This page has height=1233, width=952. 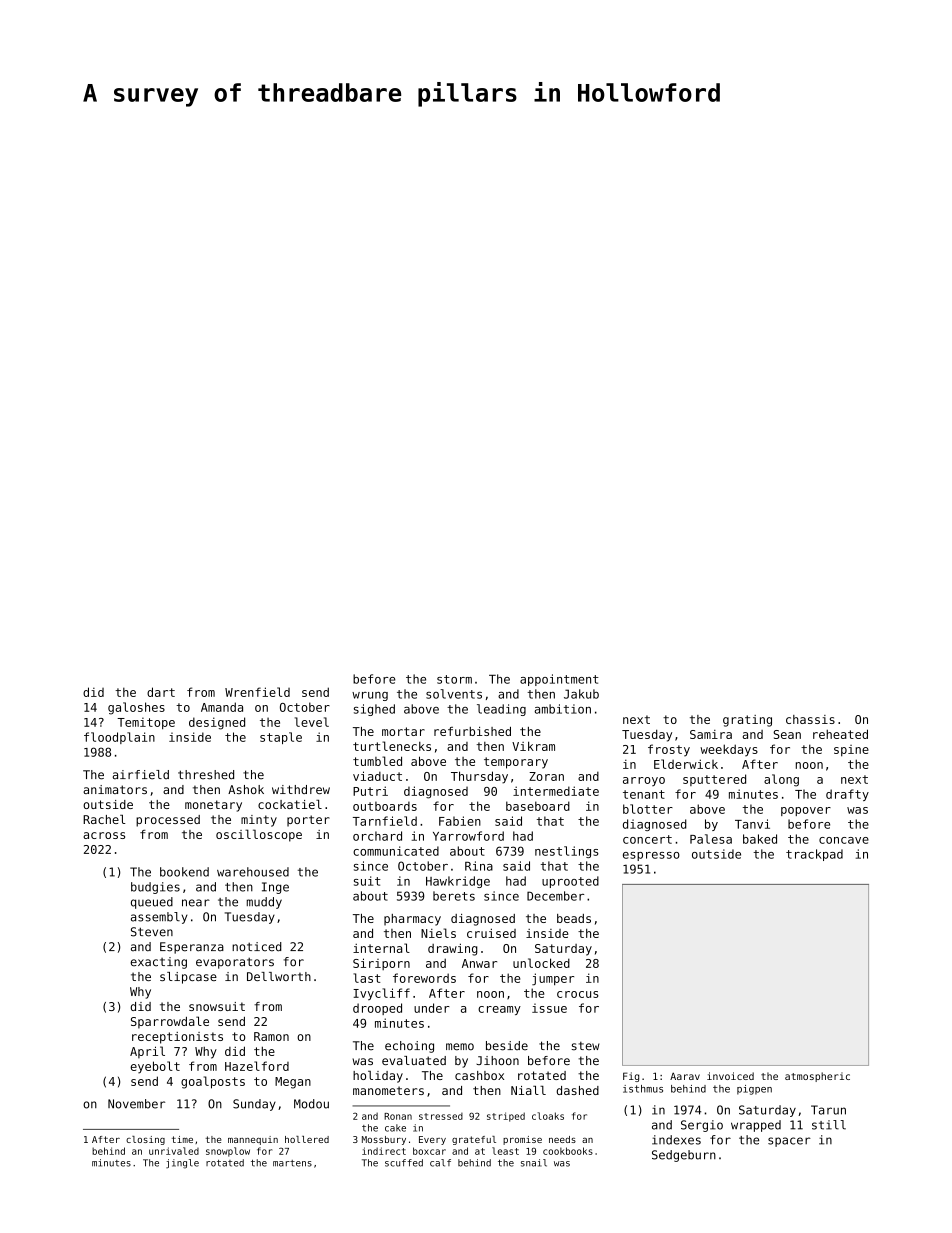 What do you see at coordinates (182, 1164) in the page?
I see `jingle` at bounding box center [182, 1164].
